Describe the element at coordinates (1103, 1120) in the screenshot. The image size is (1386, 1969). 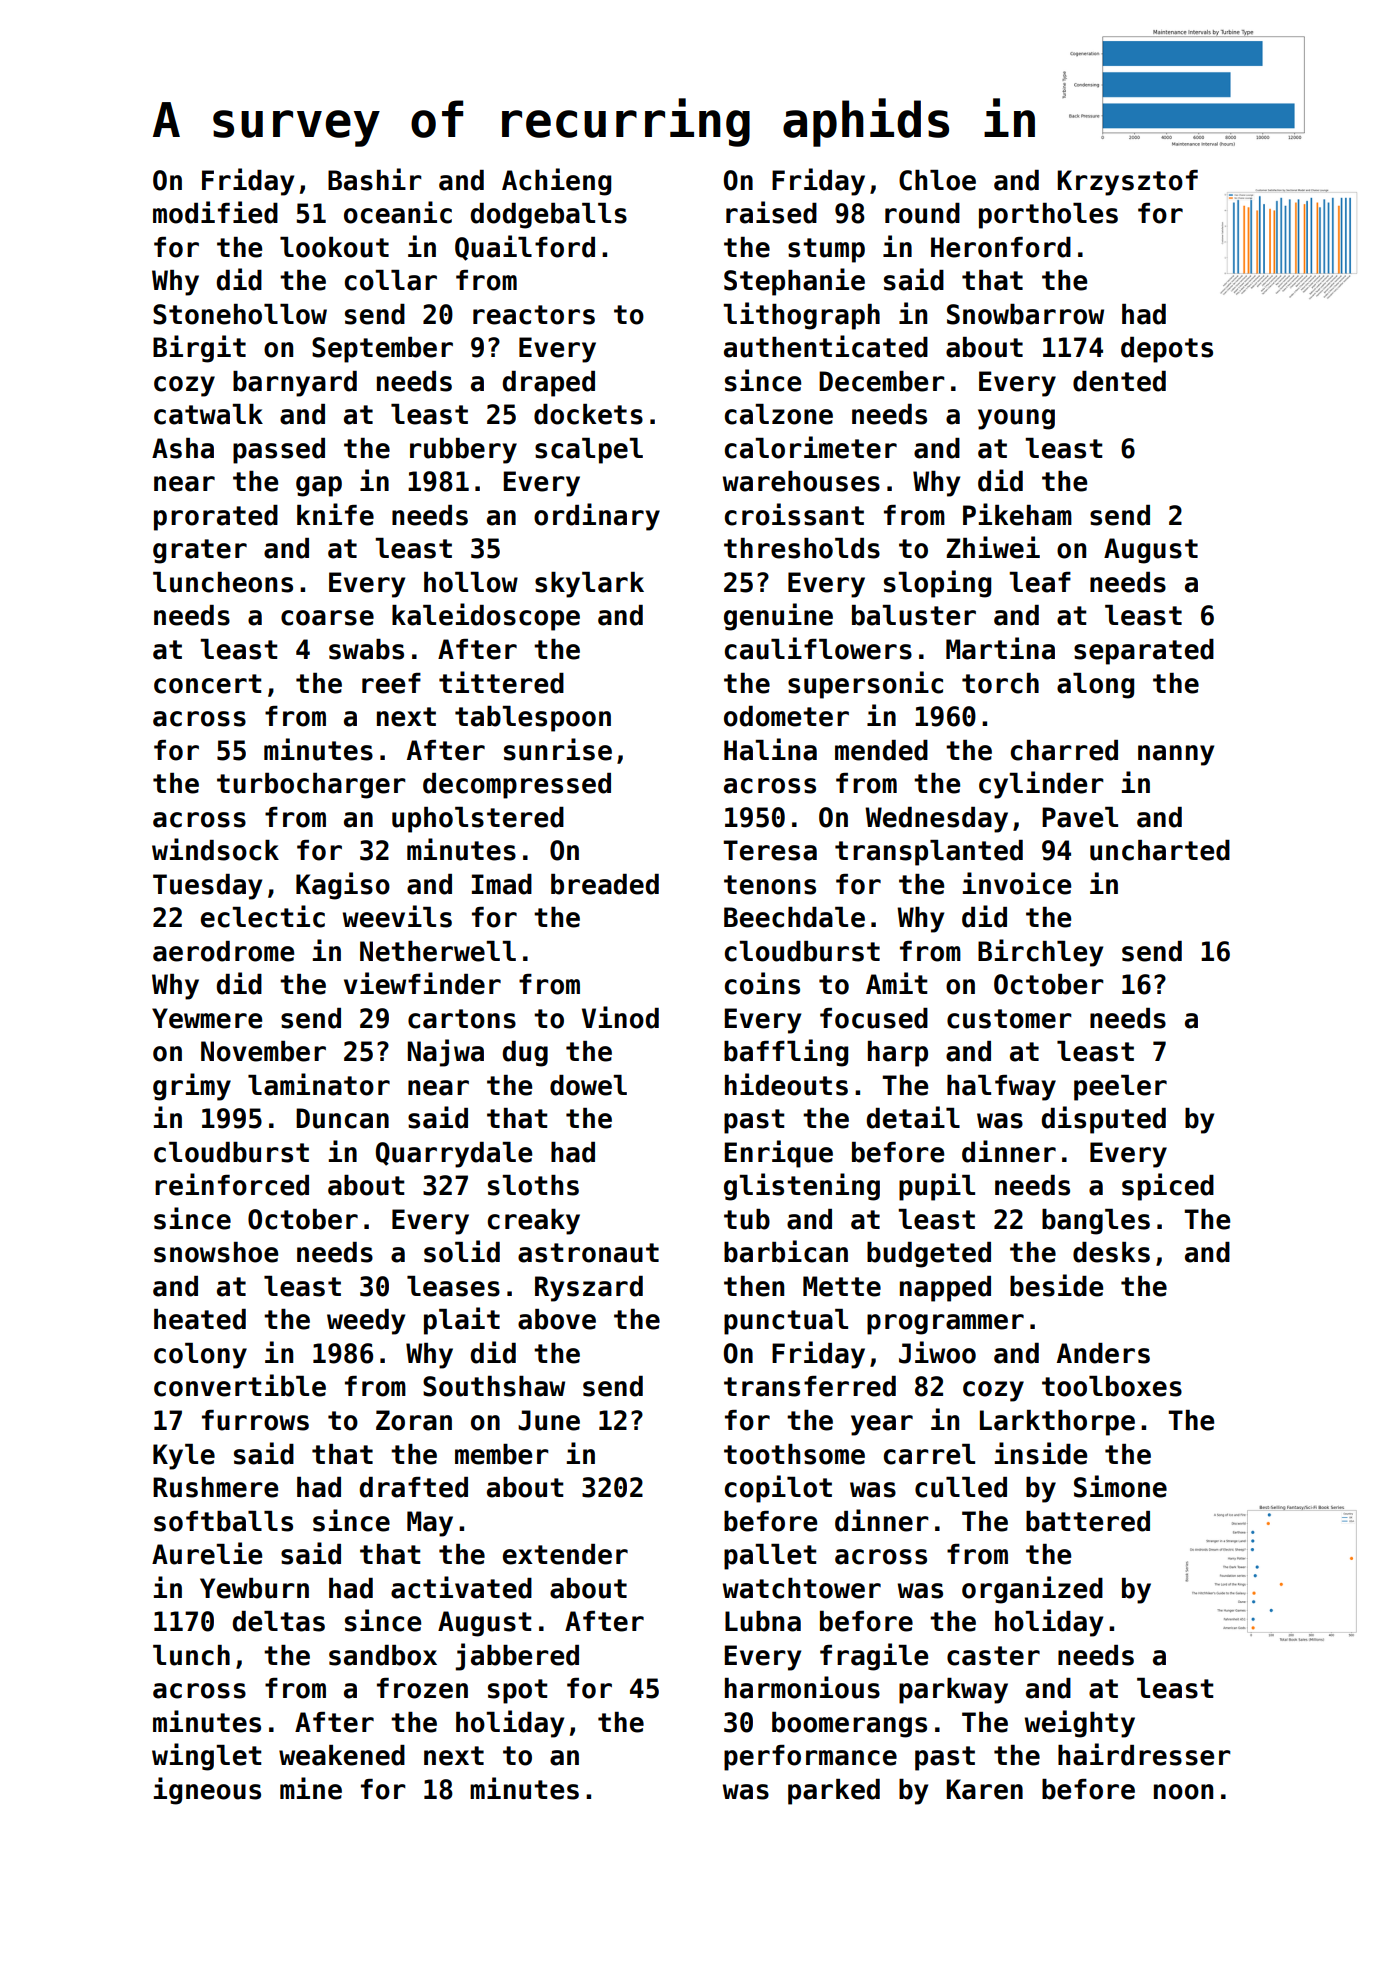
I see `disputed` at that location.
